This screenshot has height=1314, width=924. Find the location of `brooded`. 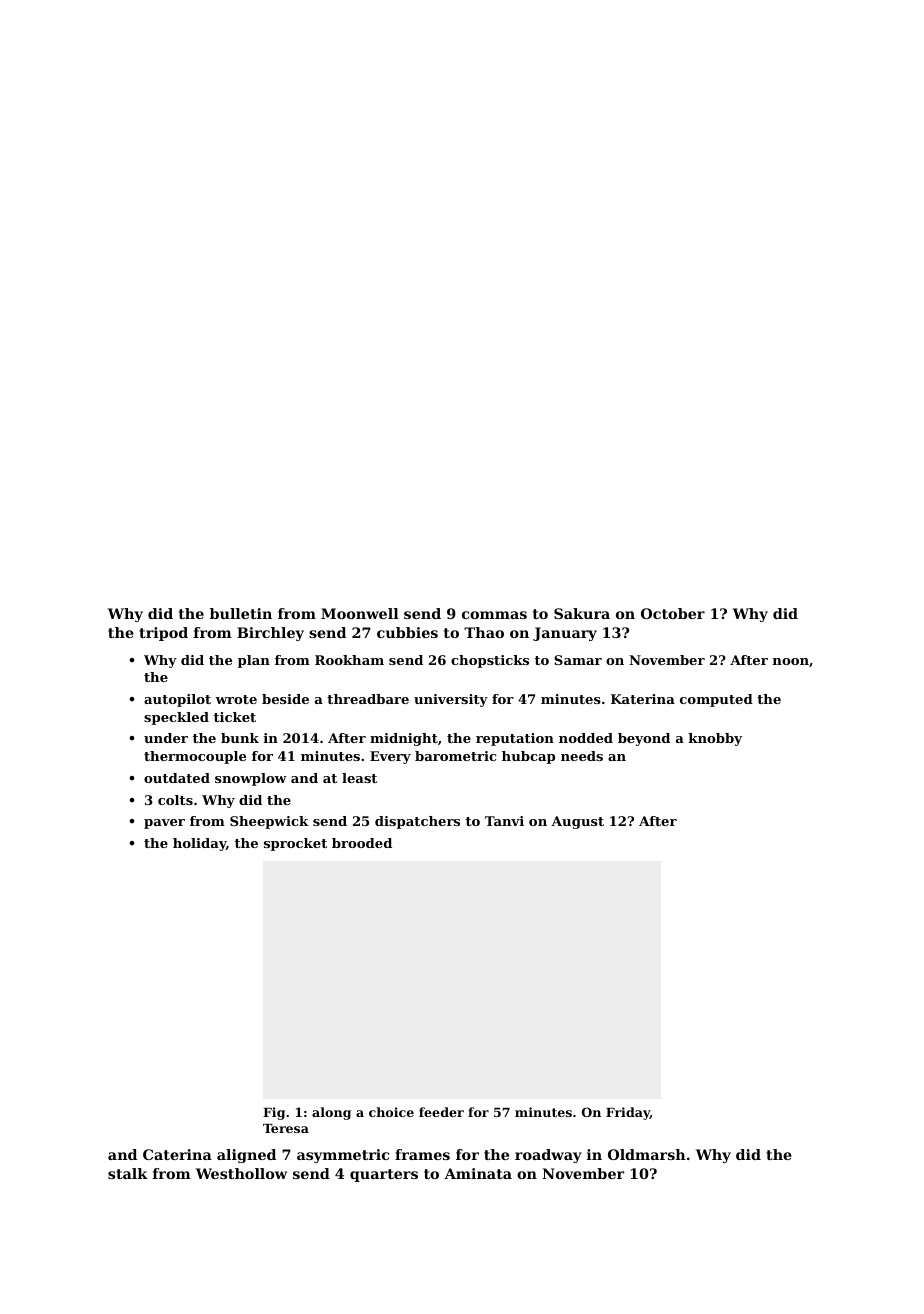

brooded is located at coordinates (362, 843).
